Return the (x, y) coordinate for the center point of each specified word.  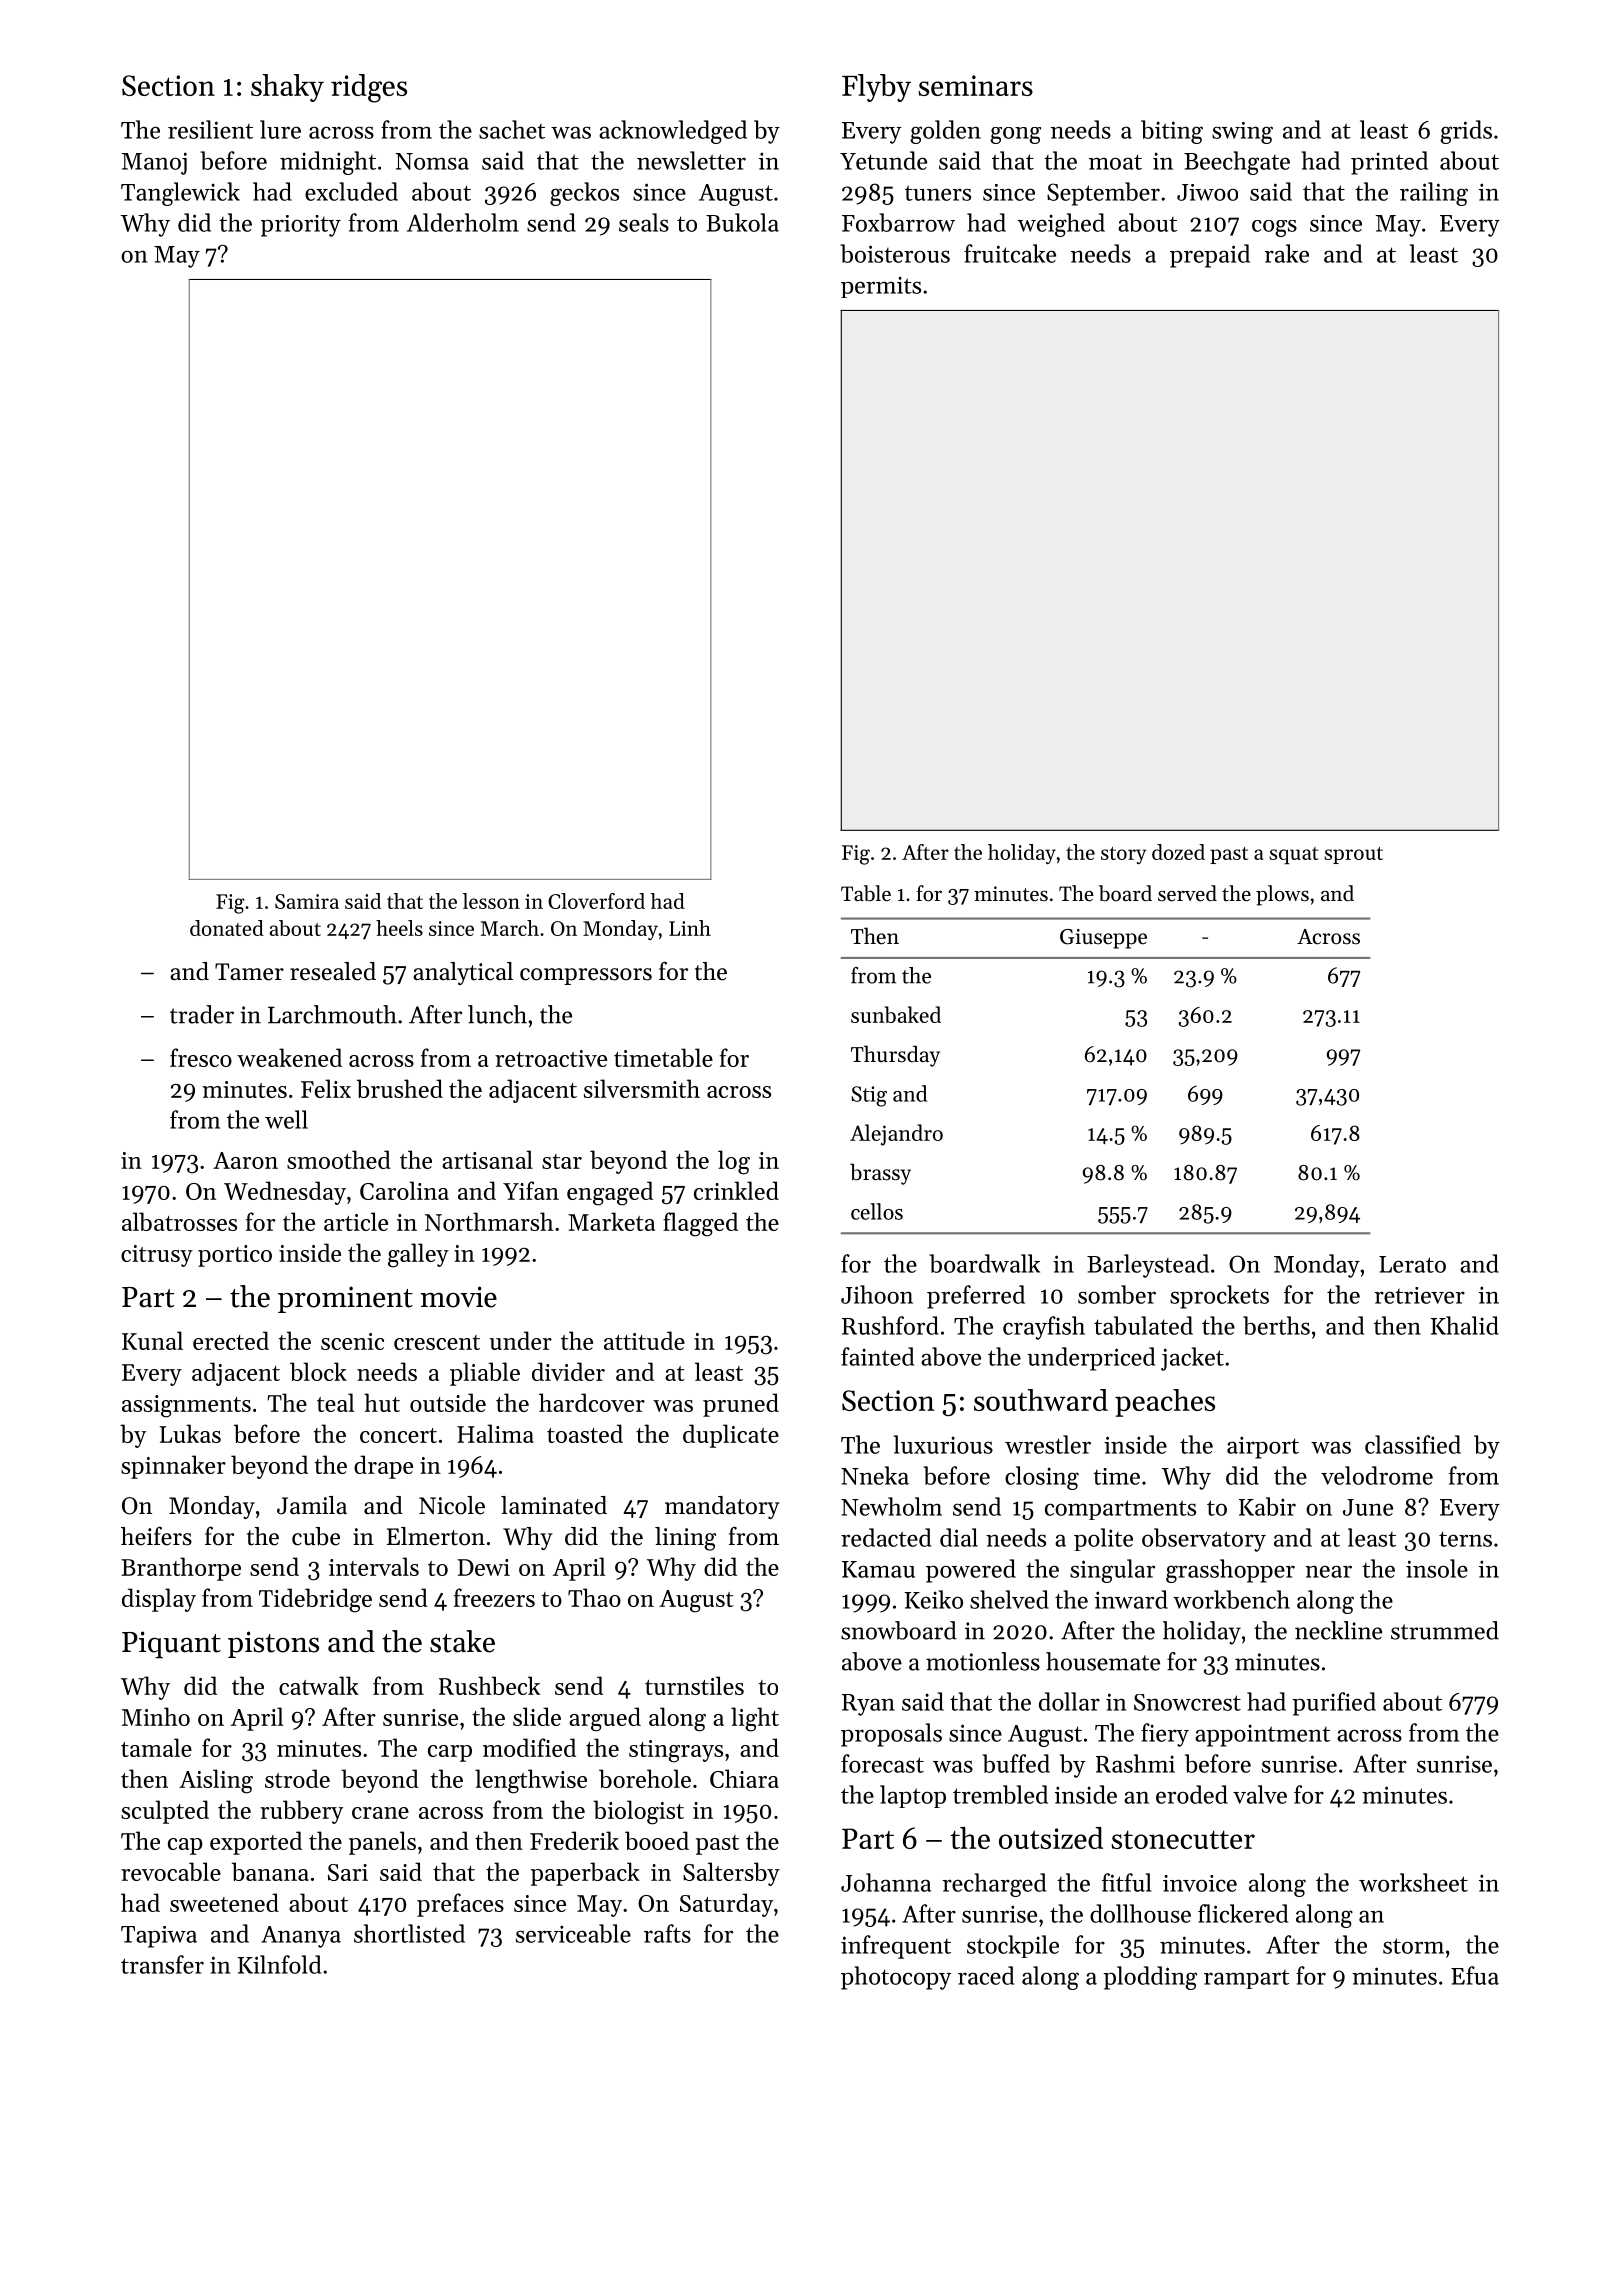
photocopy (896, 1978)
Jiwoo (1207, 192)
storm (1413, 1946)
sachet (512, 129)
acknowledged (673, 132)
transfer (162, 1964)
